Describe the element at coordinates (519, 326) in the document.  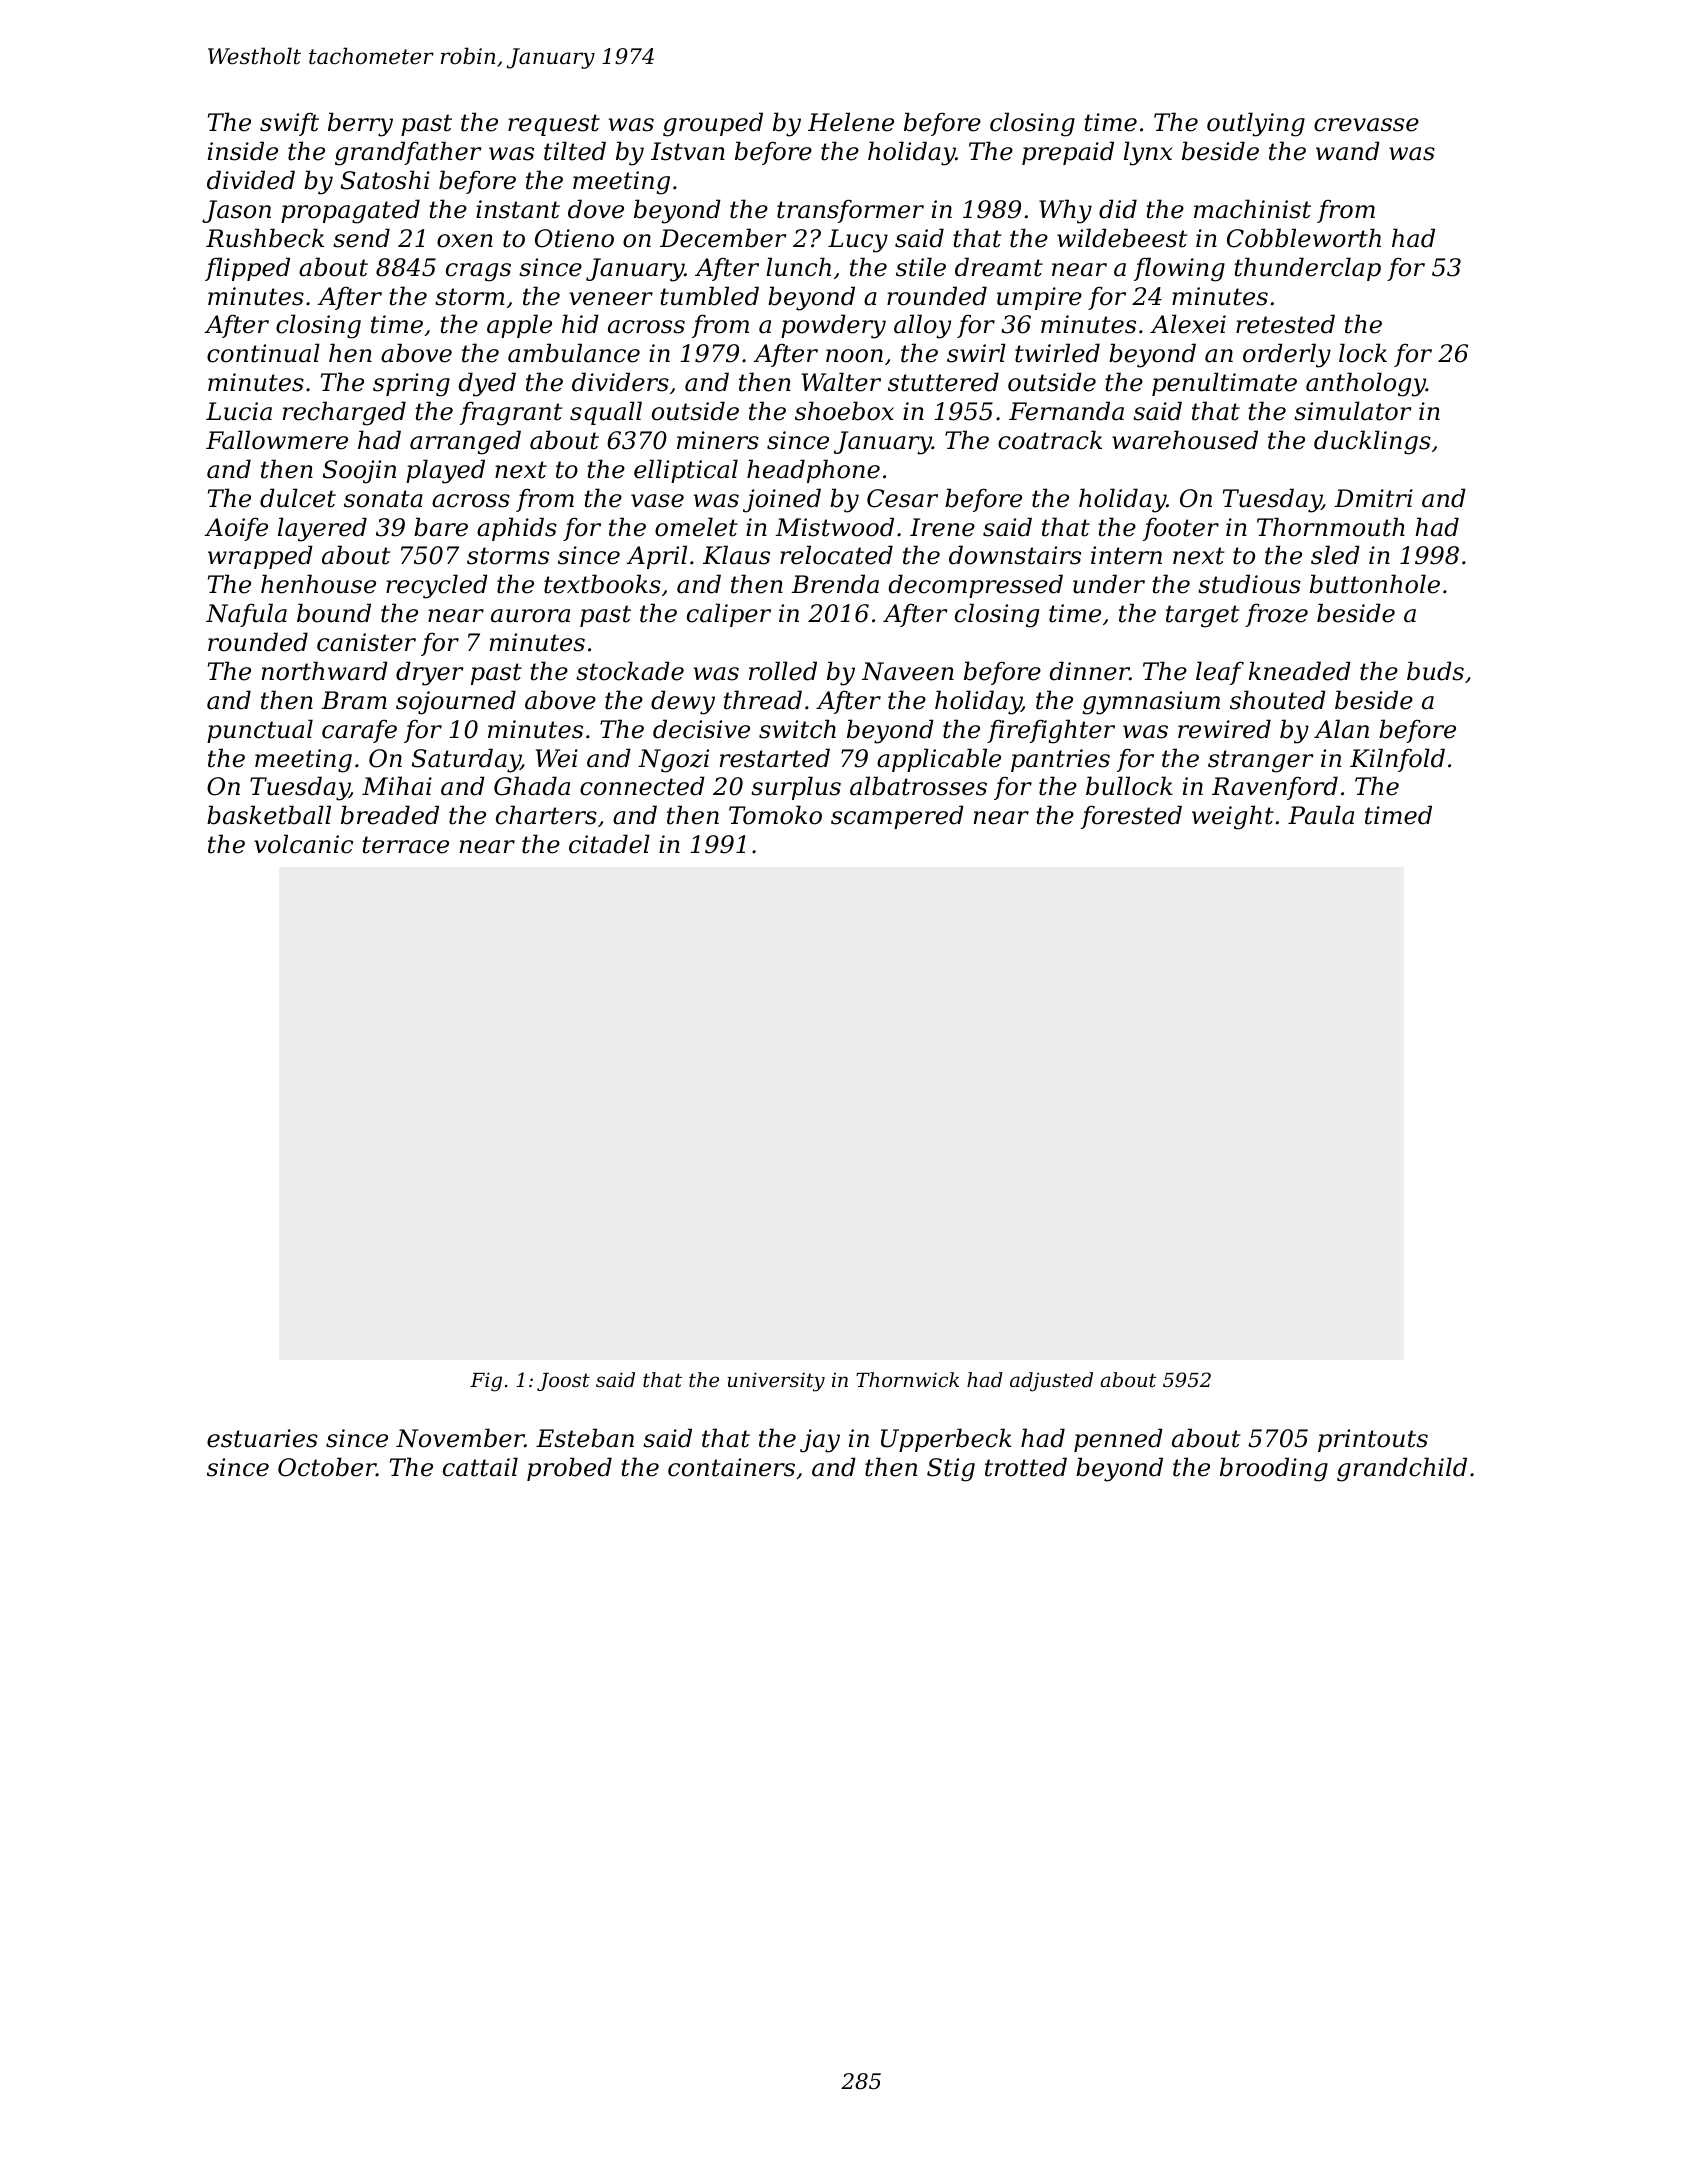
I see `apple` at that location.
